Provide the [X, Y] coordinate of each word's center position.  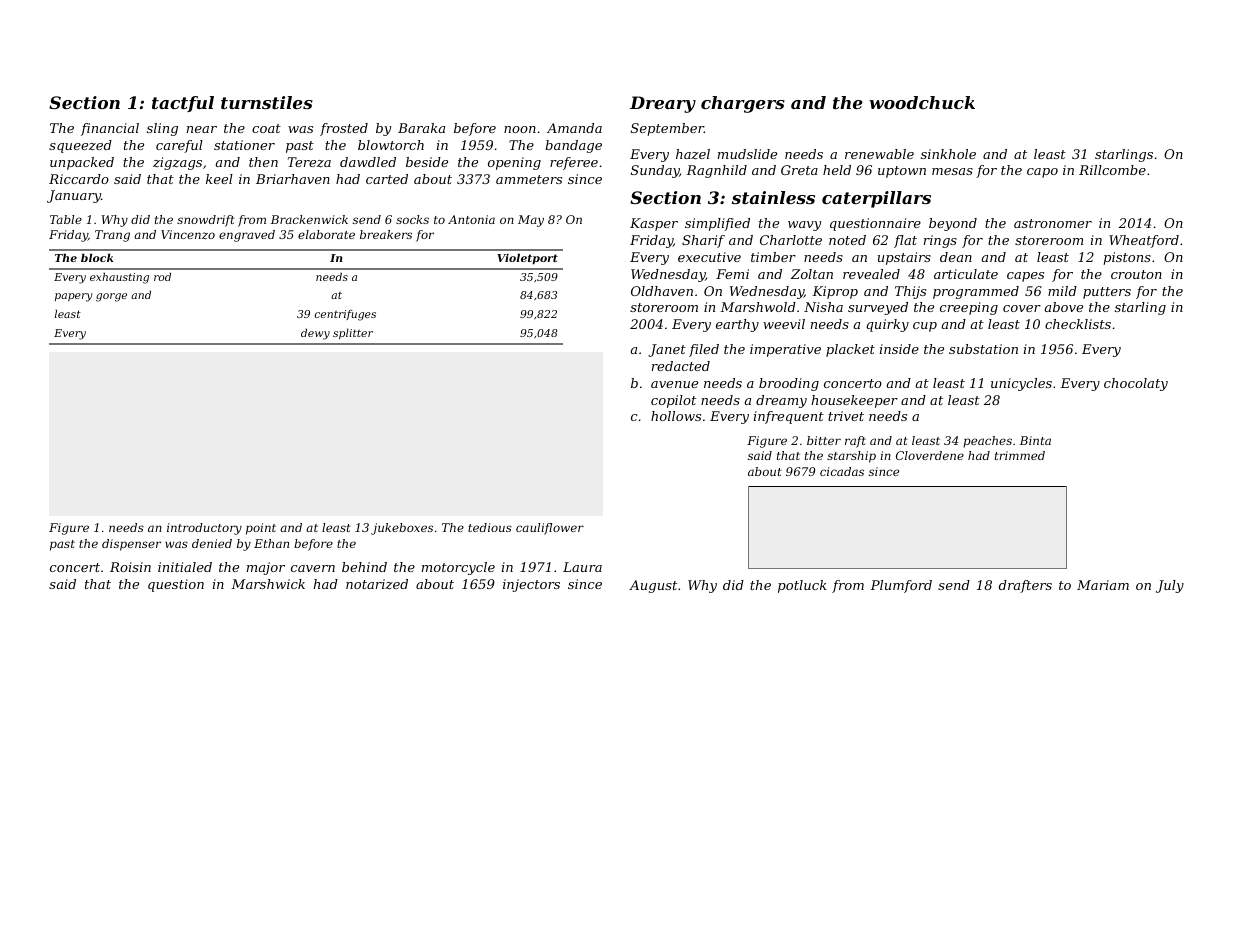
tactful [183, 104]
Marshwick [268, 584]
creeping [969, 308]
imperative [785, 350]
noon [520, 129]
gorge [111, 297]
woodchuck [922, 102]
